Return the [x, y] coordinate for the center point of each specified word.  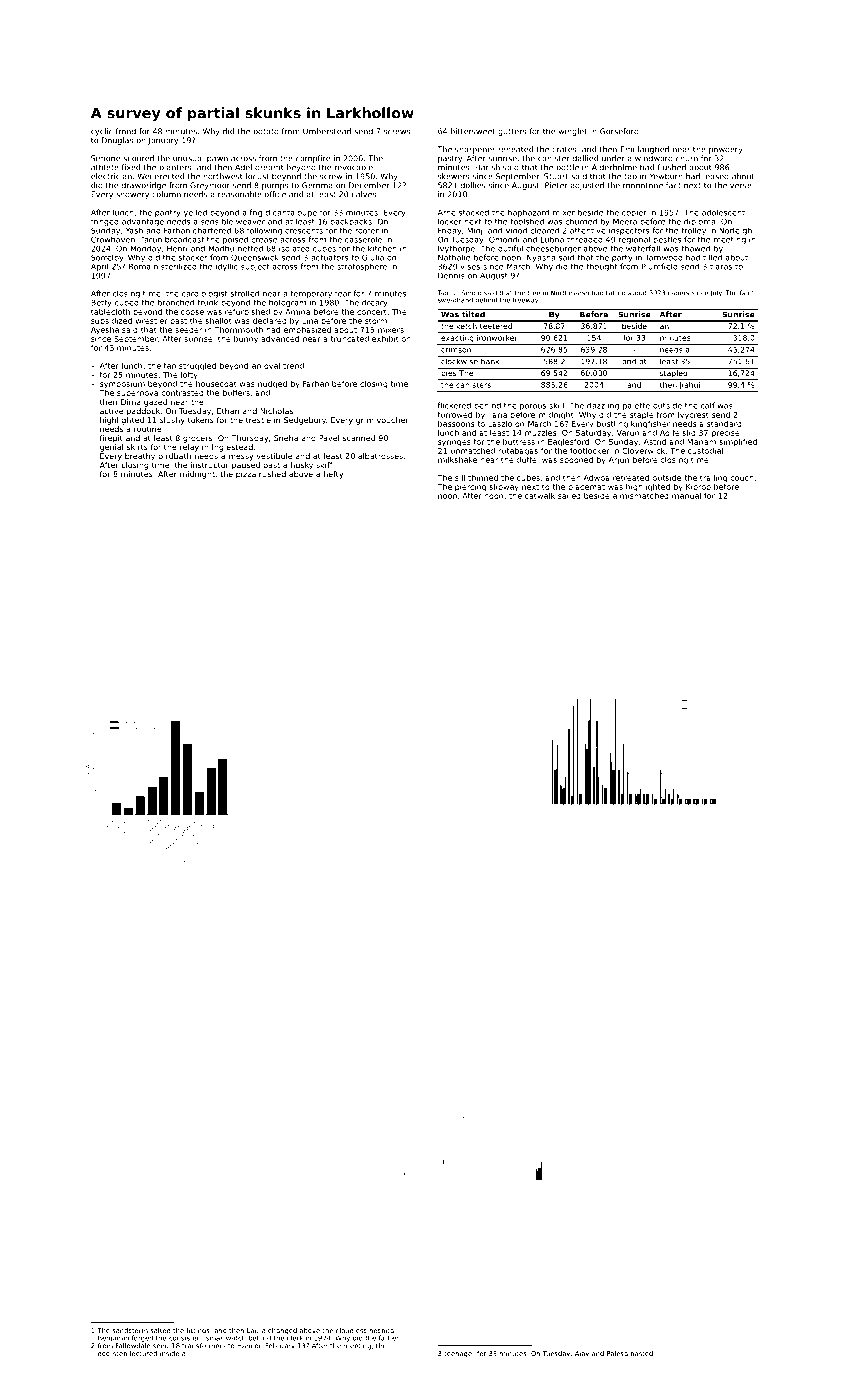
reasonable [240, 194]
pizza [246, 475]
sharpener [475, 150]
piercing [470, 488]
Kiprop [698, 487]
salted [160, 1330]
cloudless [351, 1330]
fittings [198, 1331]
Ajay [582, 1354]
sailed [569, 496]
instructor [210, 465]
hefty [333, 475]
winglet [572, 132]
